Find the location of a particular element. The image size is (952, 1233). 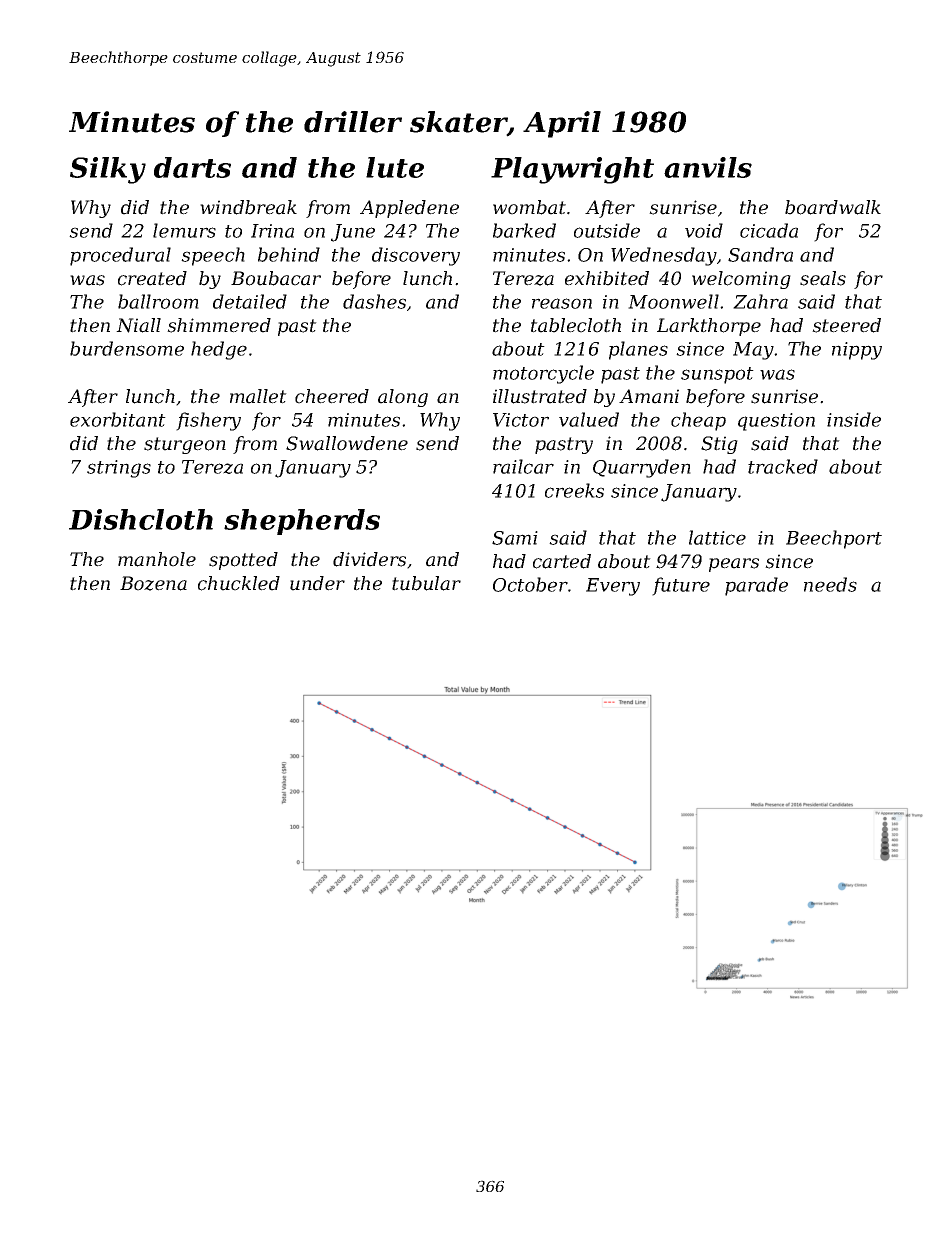

Bozena is located at coordinates (153, 583).
